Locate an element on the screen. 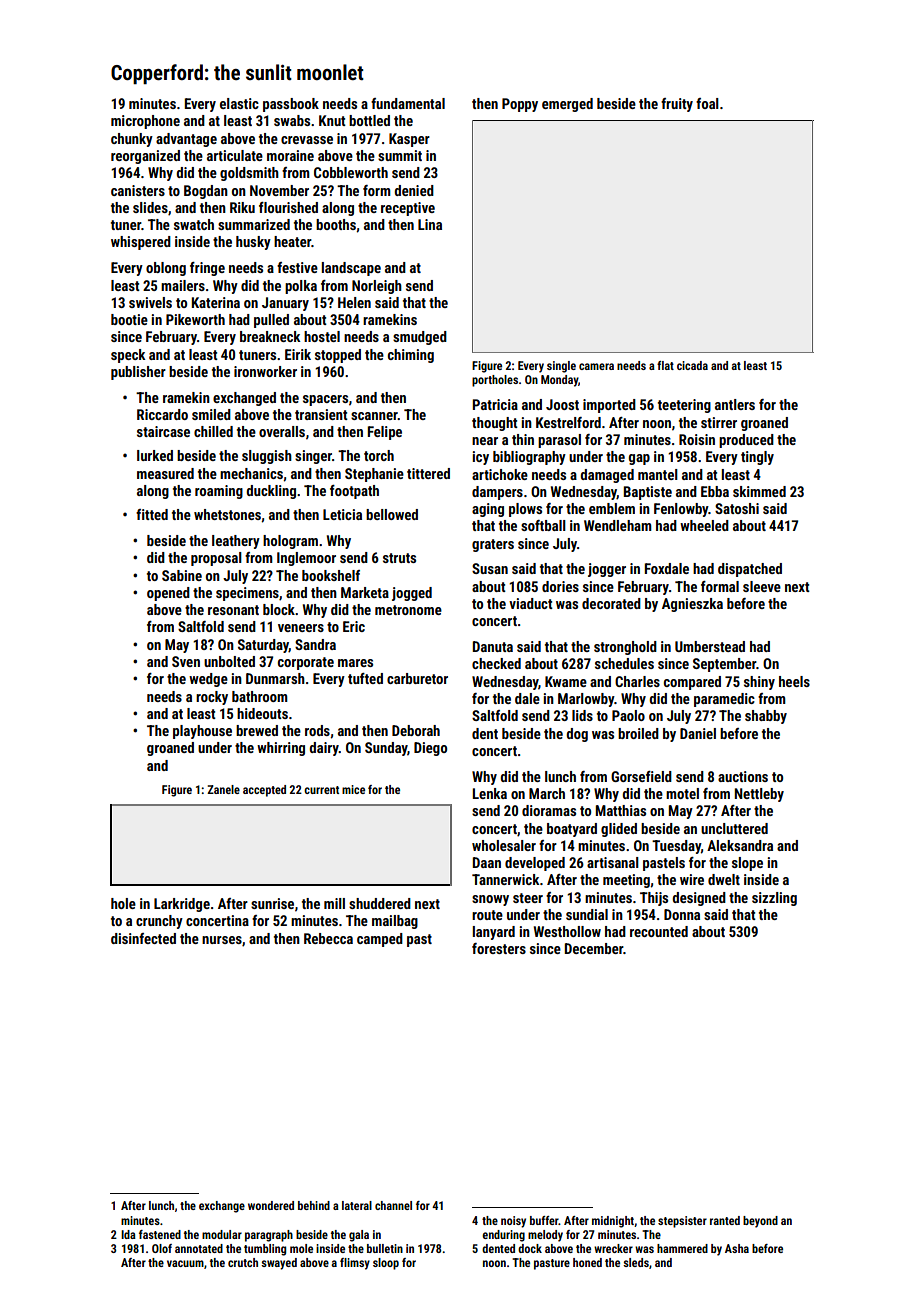 This screenshot has height=1308, width=924. Daniel is located at coordinates (698, 733).
